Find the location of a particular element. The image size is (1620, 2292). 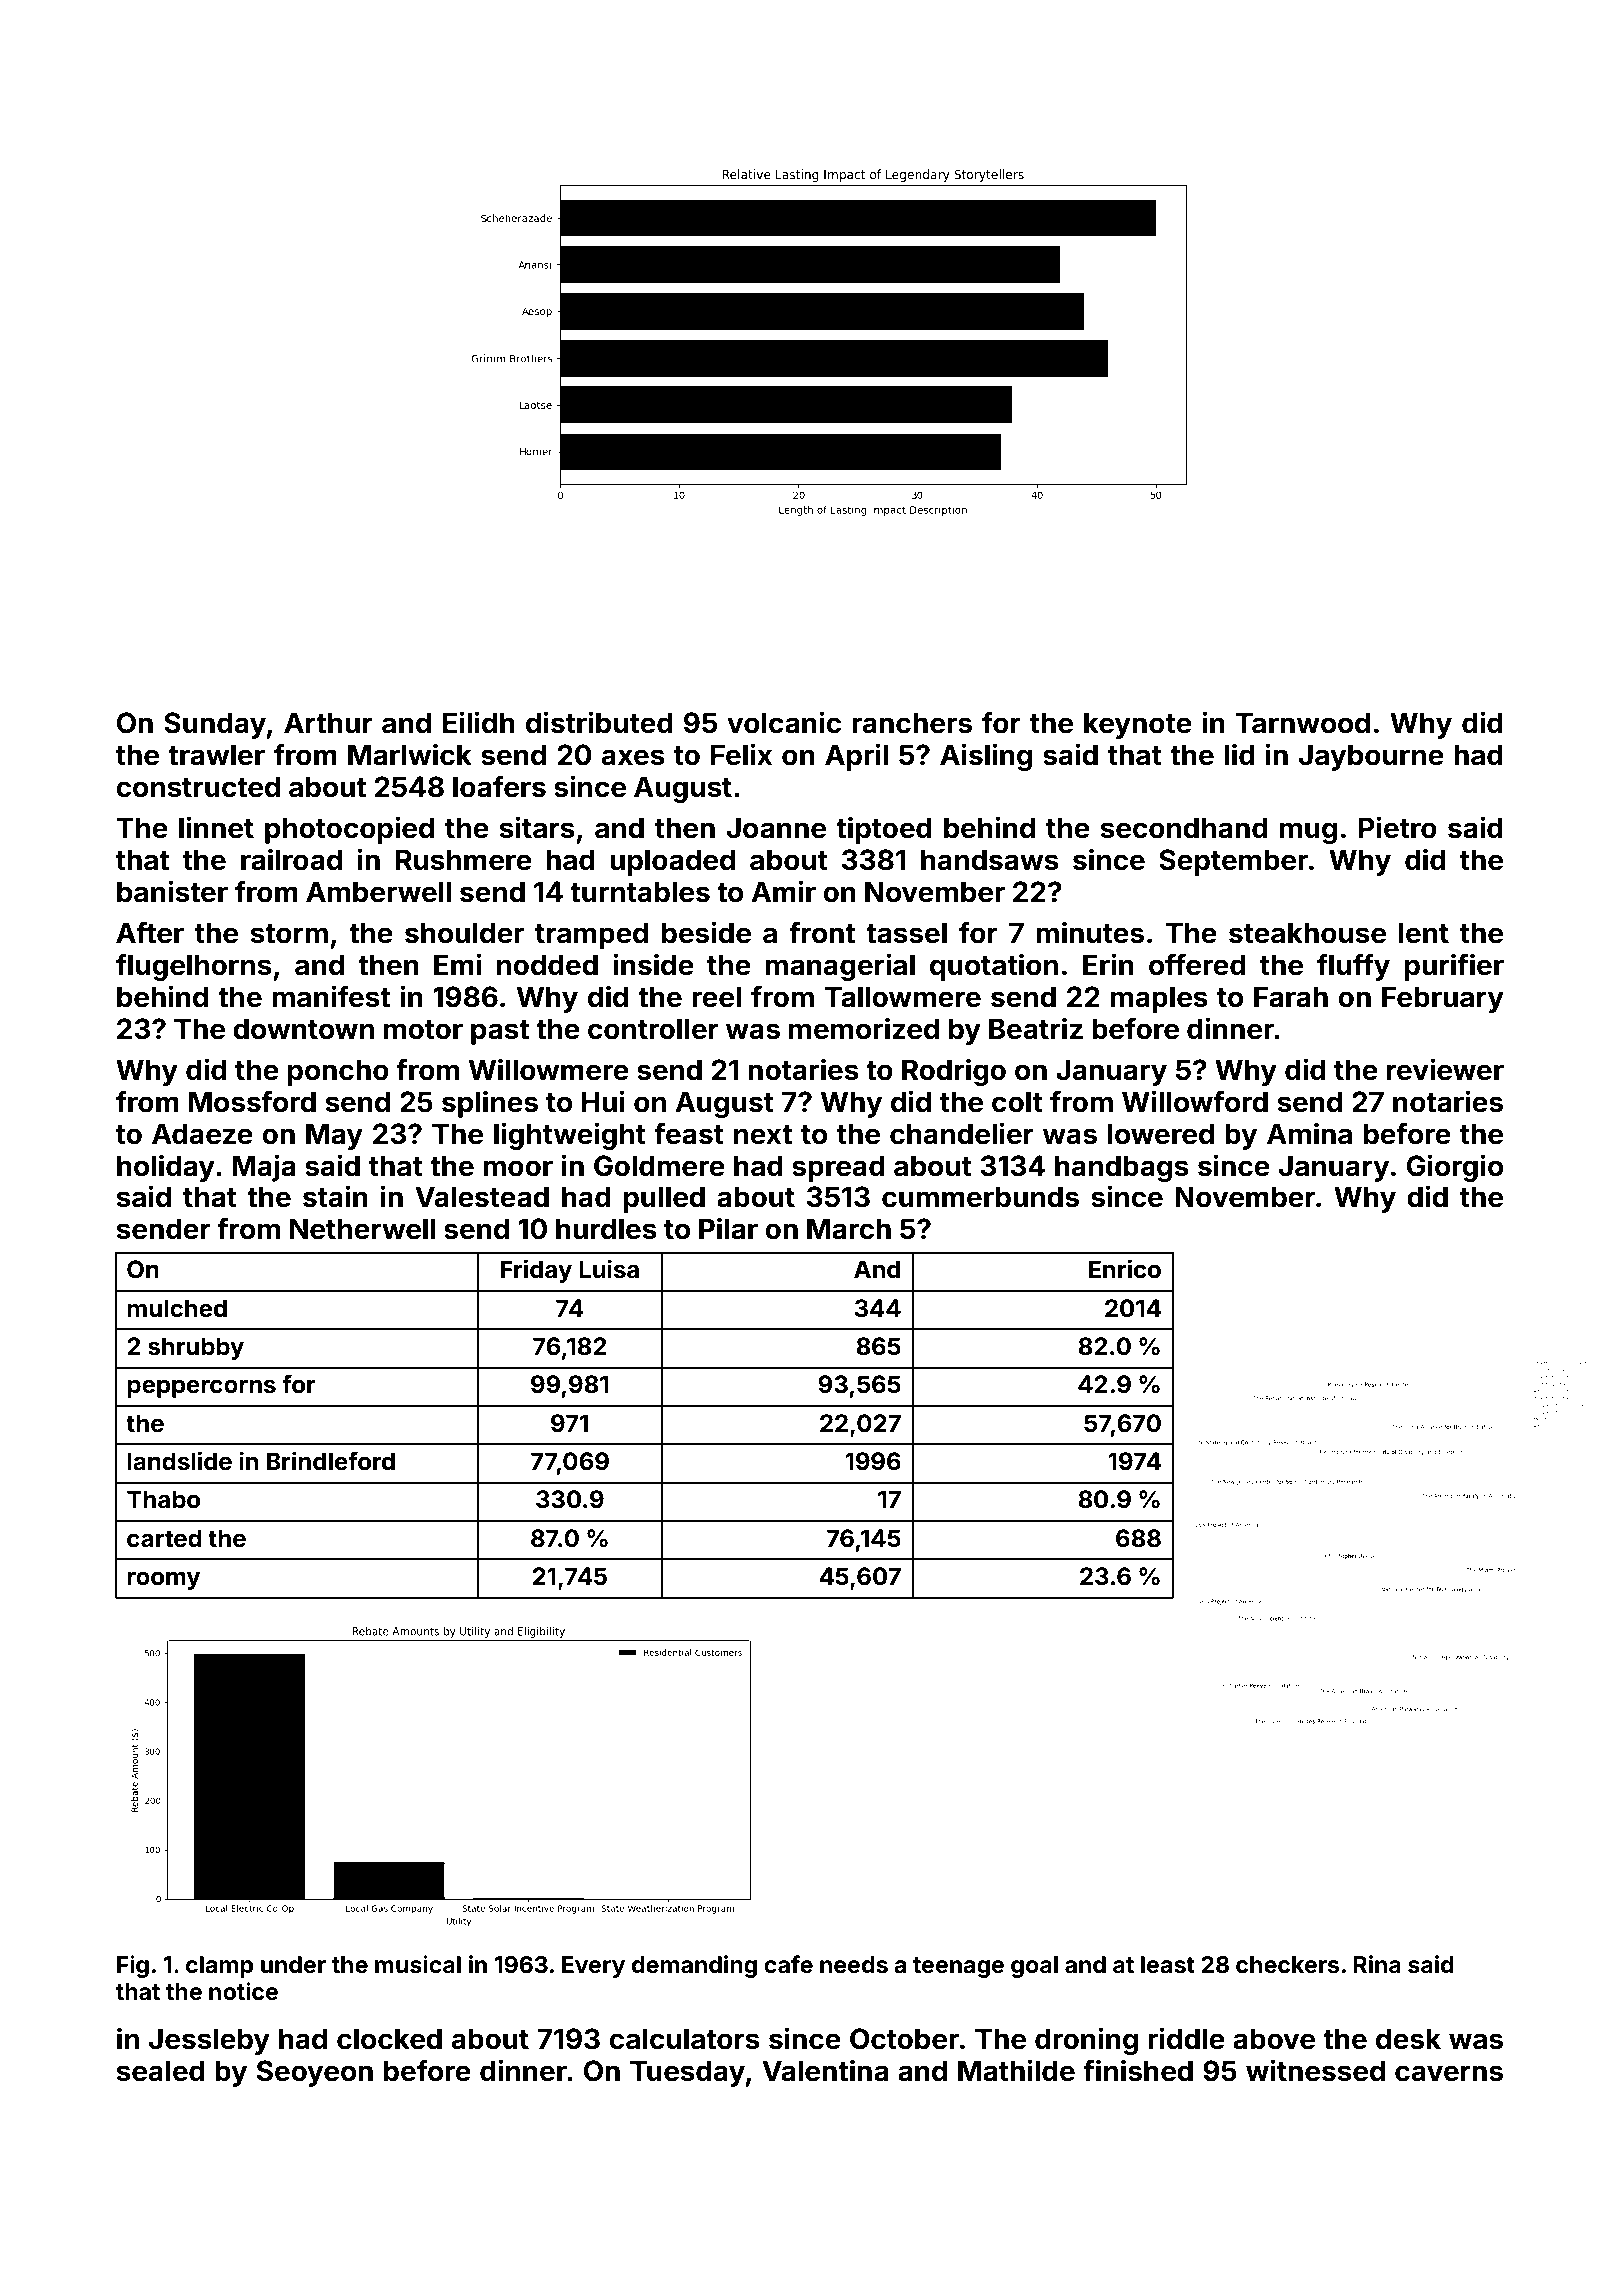

goal is located at coordinates (1034, 1967).
